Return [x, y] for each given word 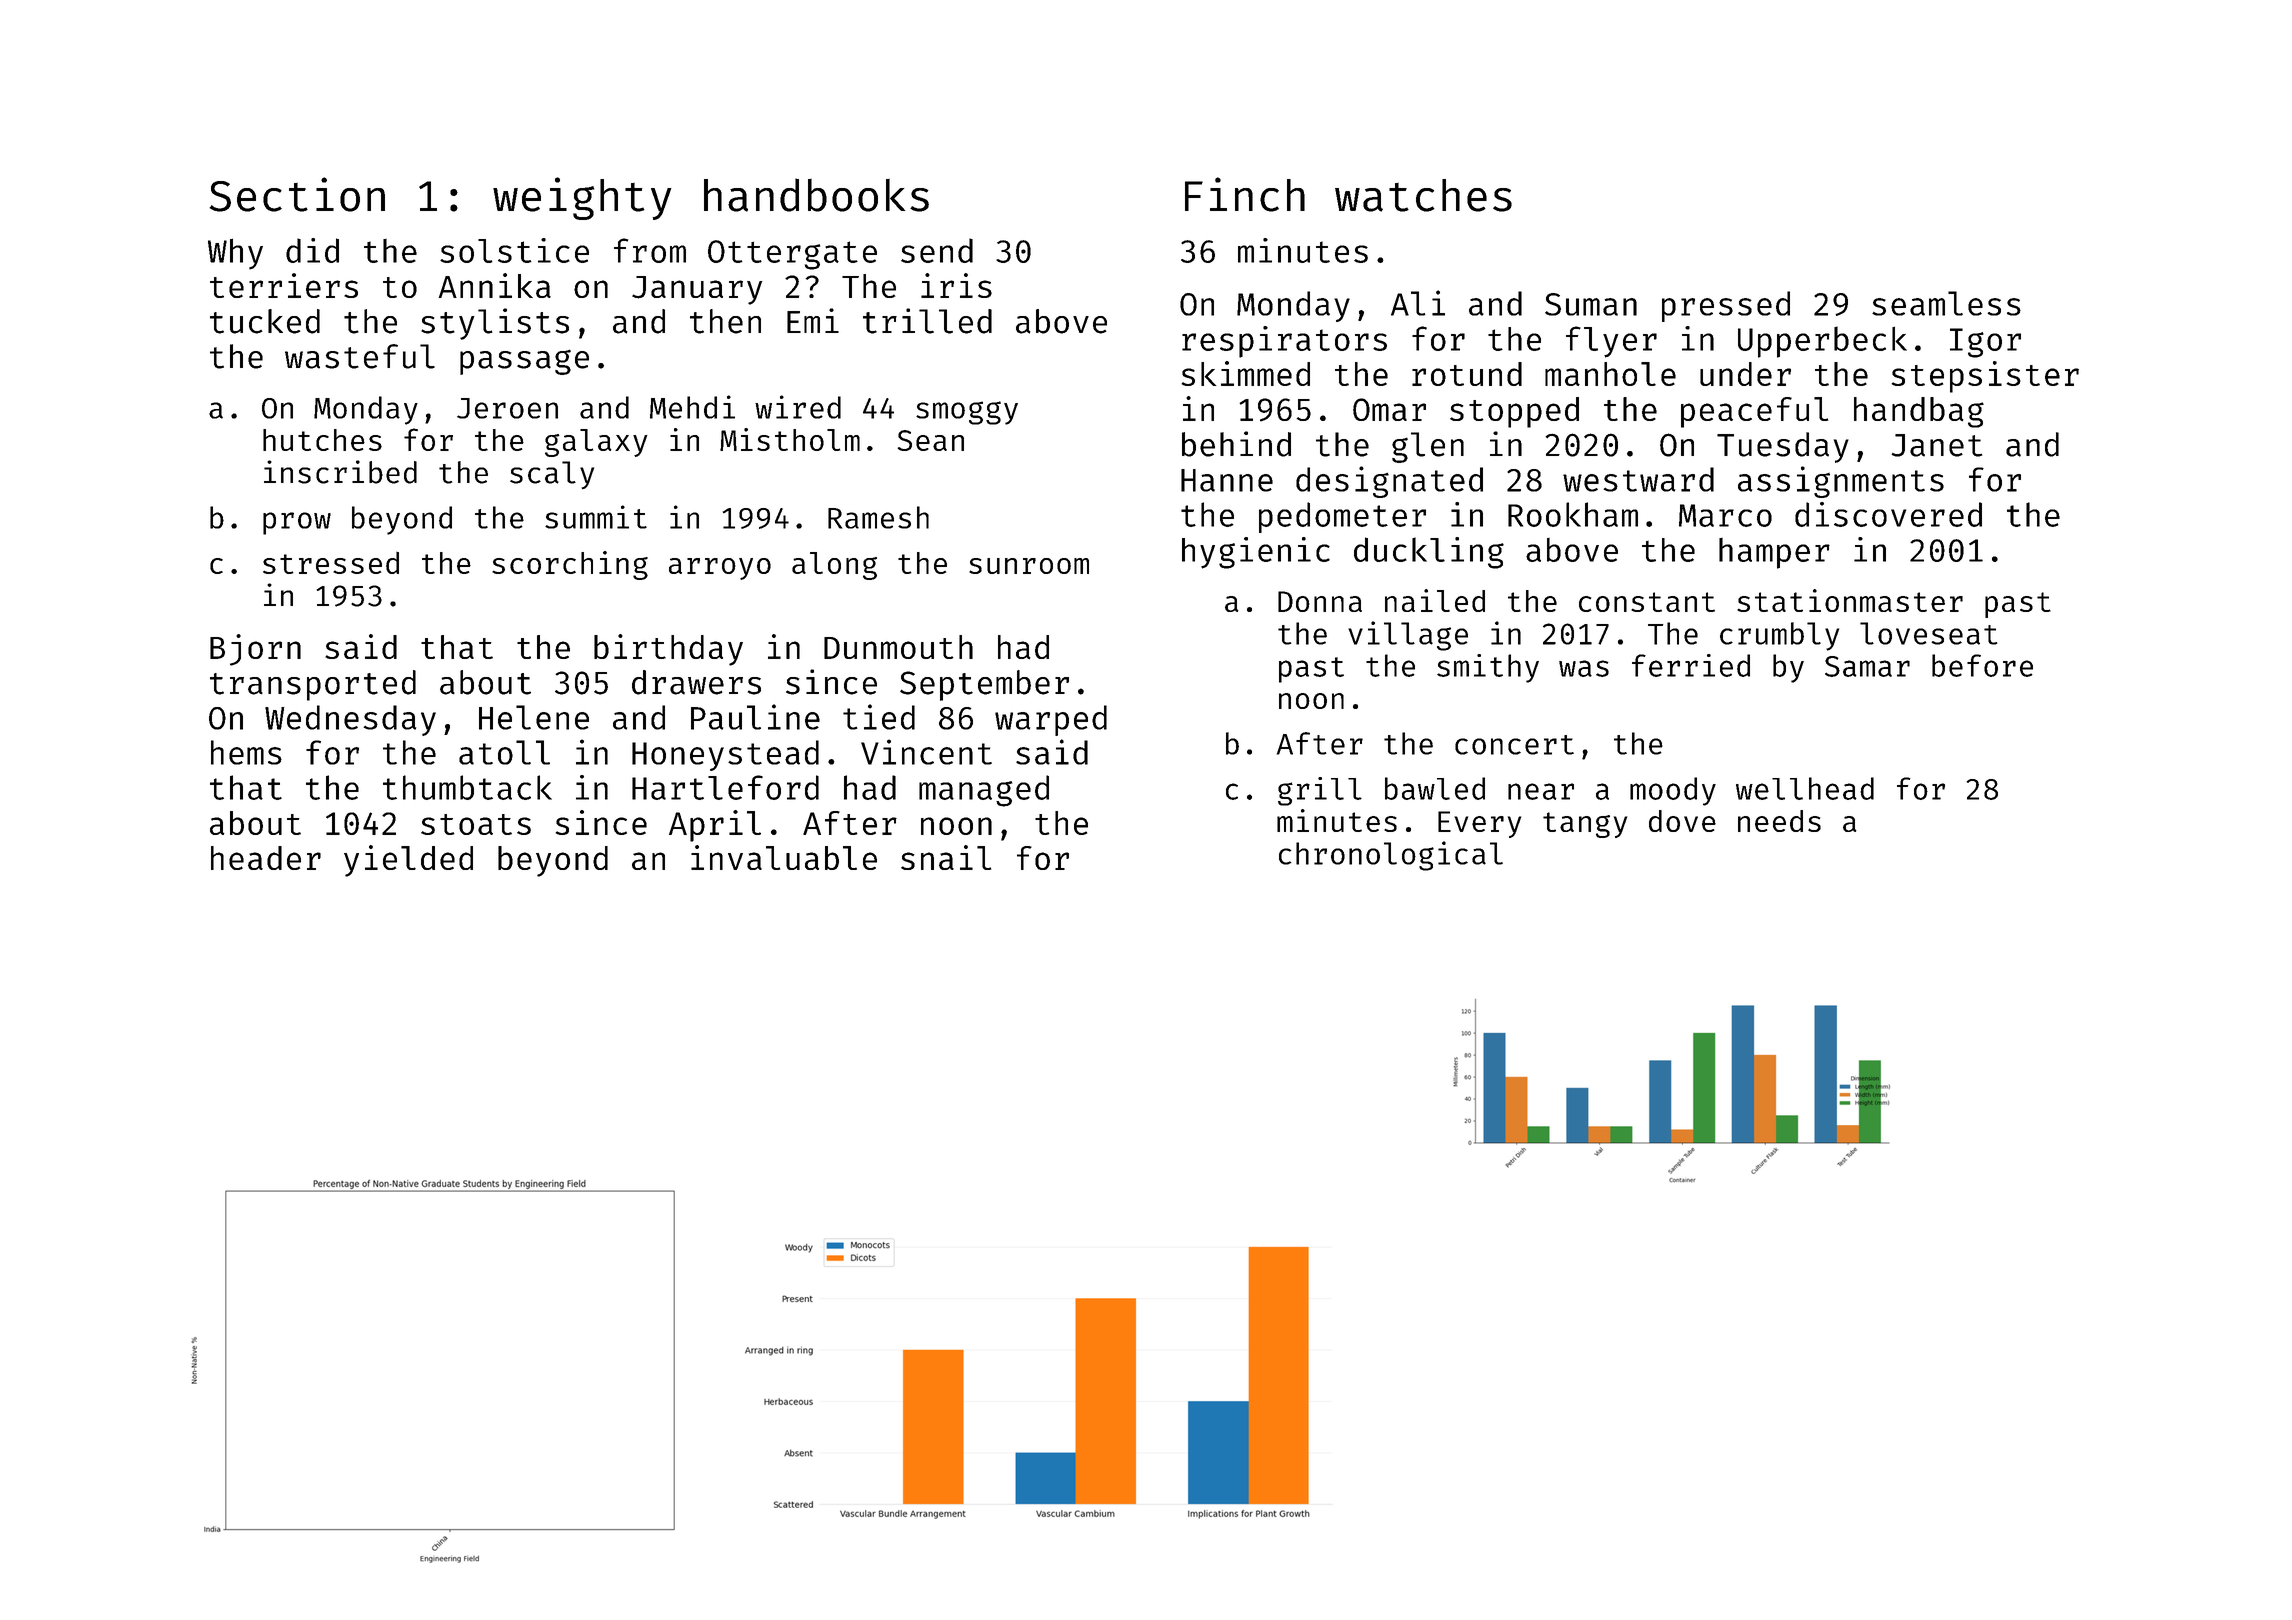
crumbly [1779, 636]
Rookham [1573, 514]
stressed [331, 563]
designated [1389, 482]
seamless [1946, 303]
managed [984, 791]
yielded [408, 861]
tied [879, 717]
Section [297, 194]
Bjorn [255, 650]
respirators [1284, 342]
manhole [1610, 374]
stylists [495, 324]
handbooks [816, 195]
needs [1779, 821]
